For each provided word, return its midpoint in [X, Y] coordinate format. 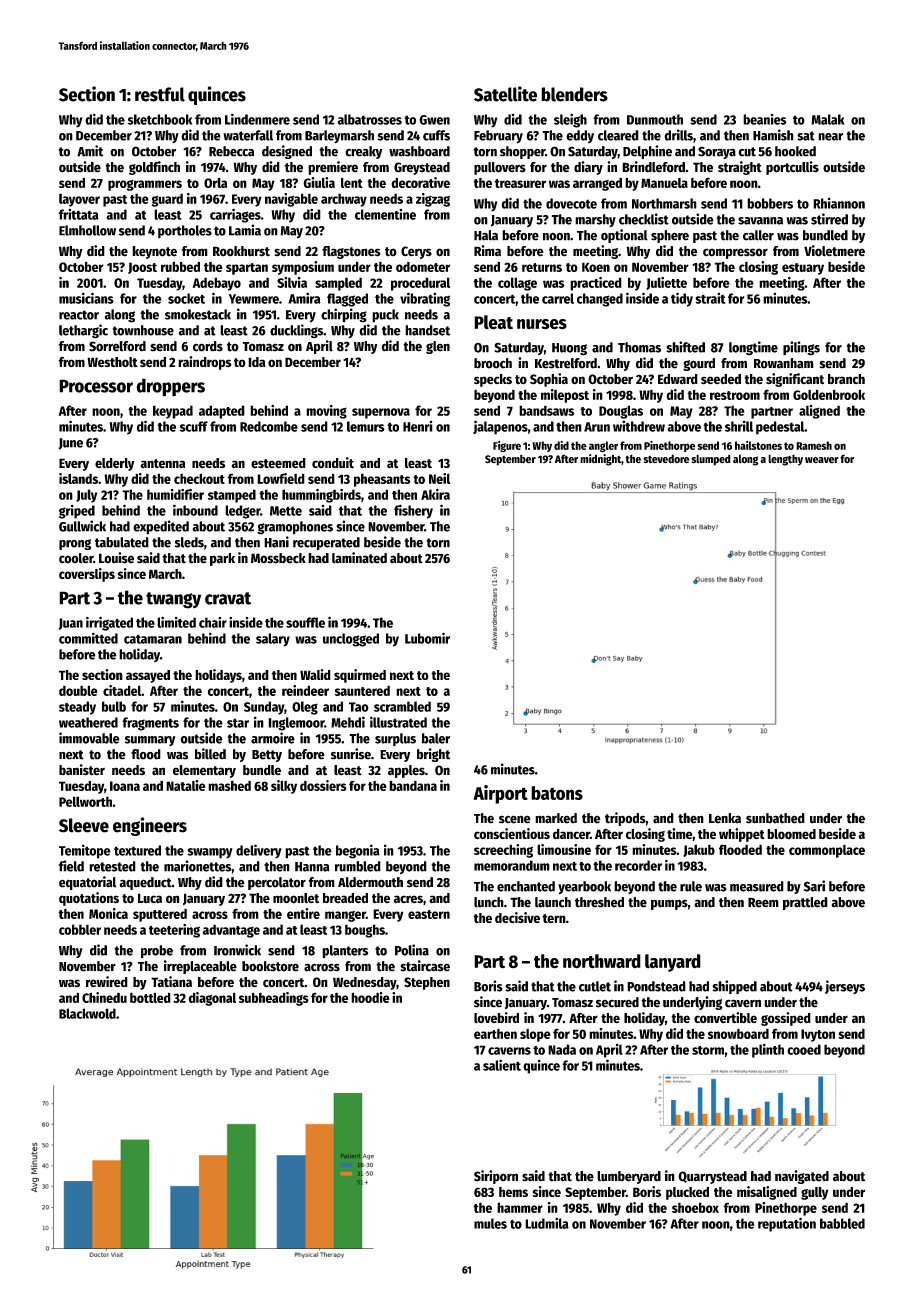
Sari [814, 886]
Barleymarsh [339, 136]
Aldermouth [370, 882]
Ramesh [814, 445]
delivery [259, 851]
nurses [542, 324]
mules [490, 1223]
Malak [828, 119]
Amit [90, 151]
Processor [96, 386]
